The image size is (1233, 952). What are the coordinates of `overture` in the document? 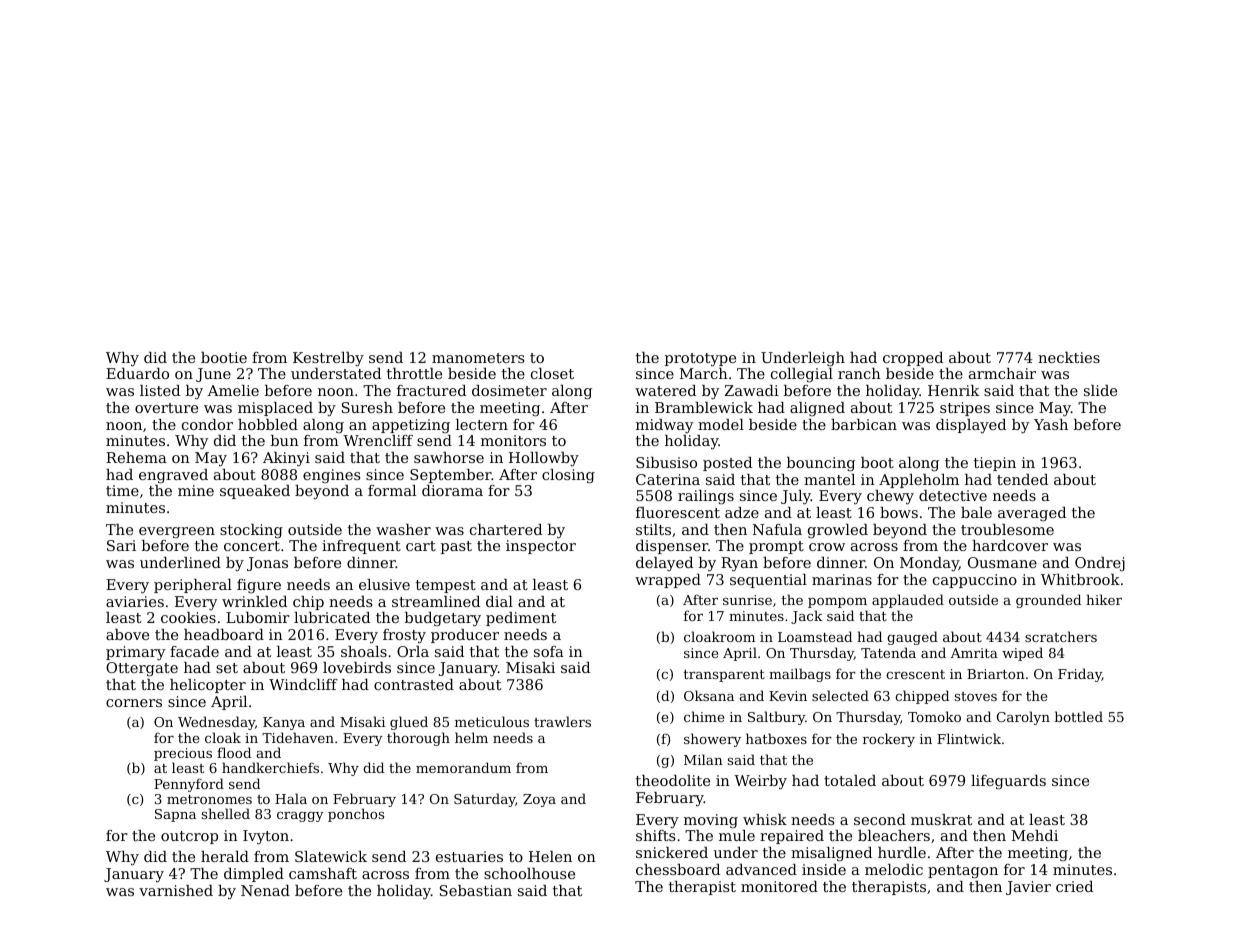 It's located at (166, 408).
